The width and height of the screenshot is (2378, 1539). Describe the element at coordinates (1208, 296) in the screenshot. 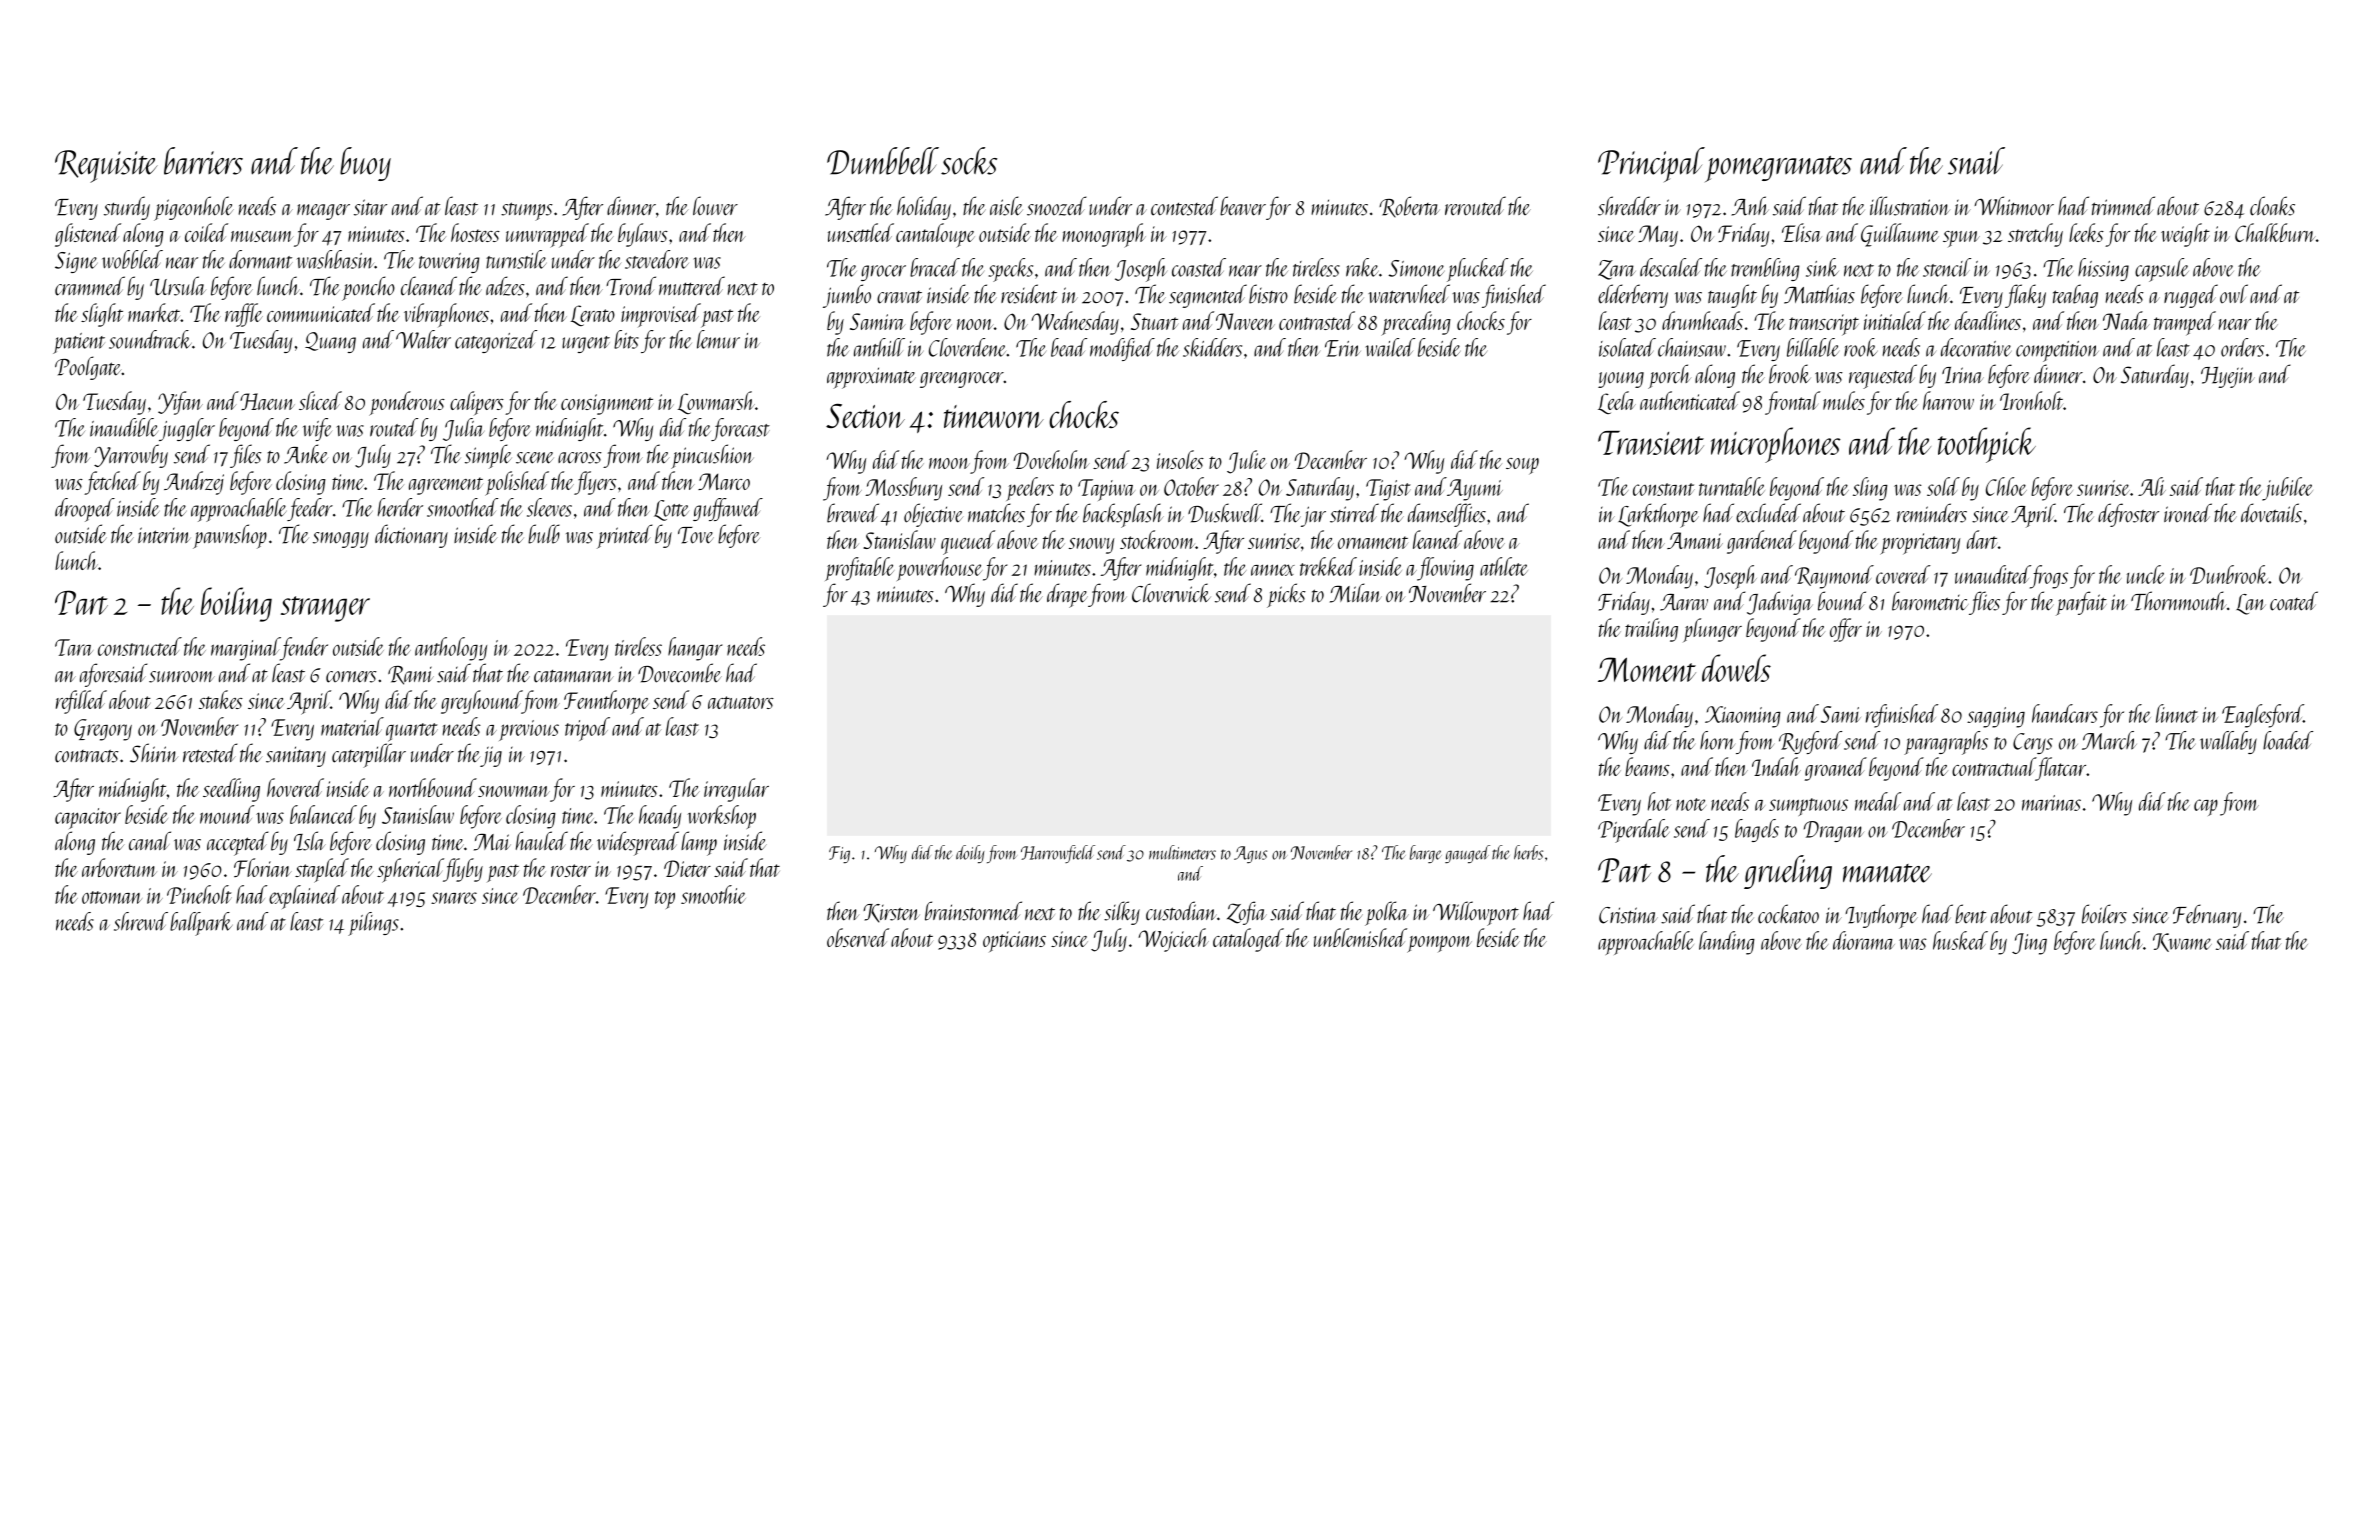

I see `segmented` at that location.
